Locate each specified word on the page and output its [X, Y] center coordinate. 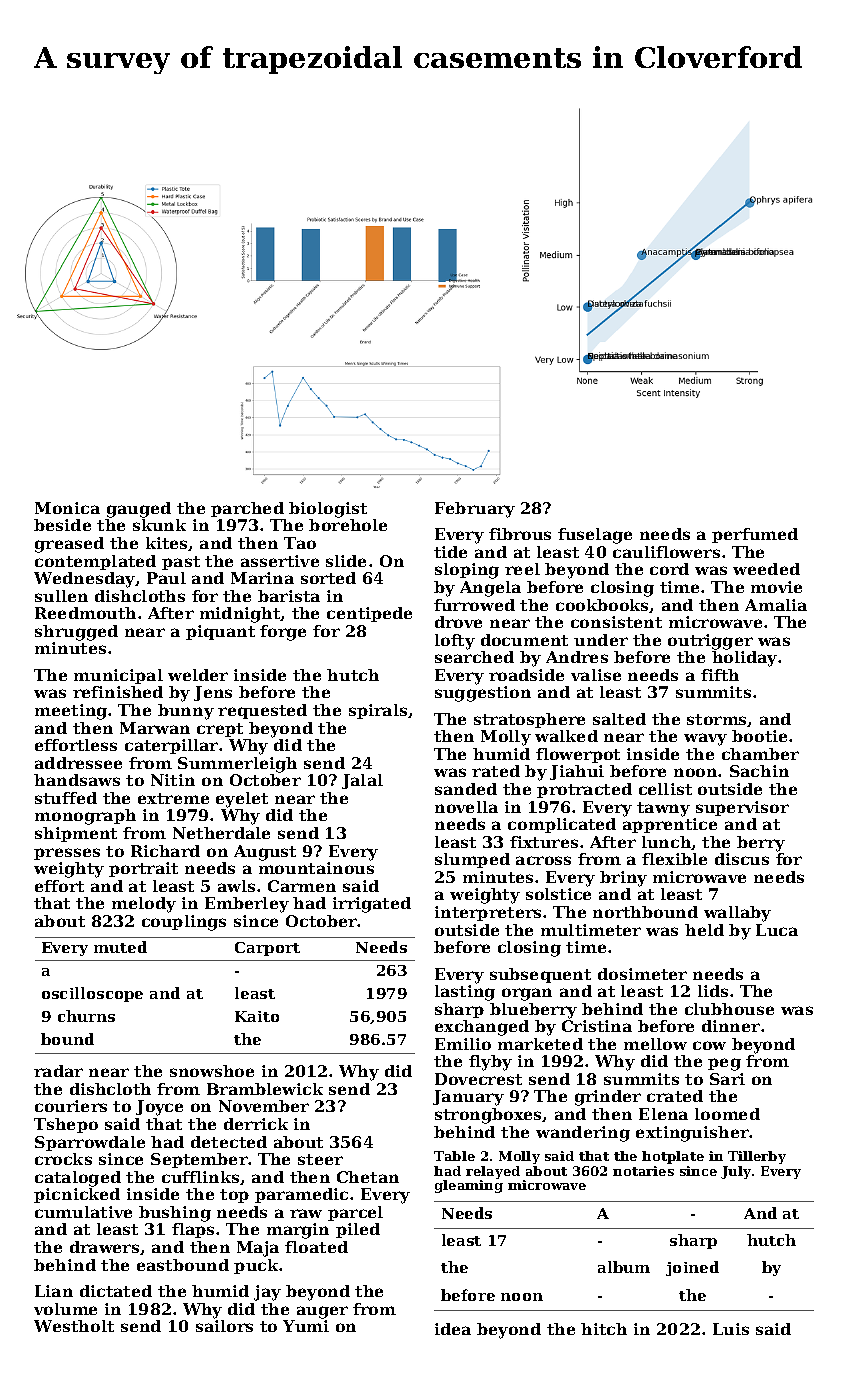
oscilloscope [92, 994]
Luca [777, 930]
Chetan [368, 1177]
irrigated [372, 905]
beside [62, 525]
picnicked [77, 1195]
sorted [328, 578]
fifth [720, 675]
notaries [643, 1171]
